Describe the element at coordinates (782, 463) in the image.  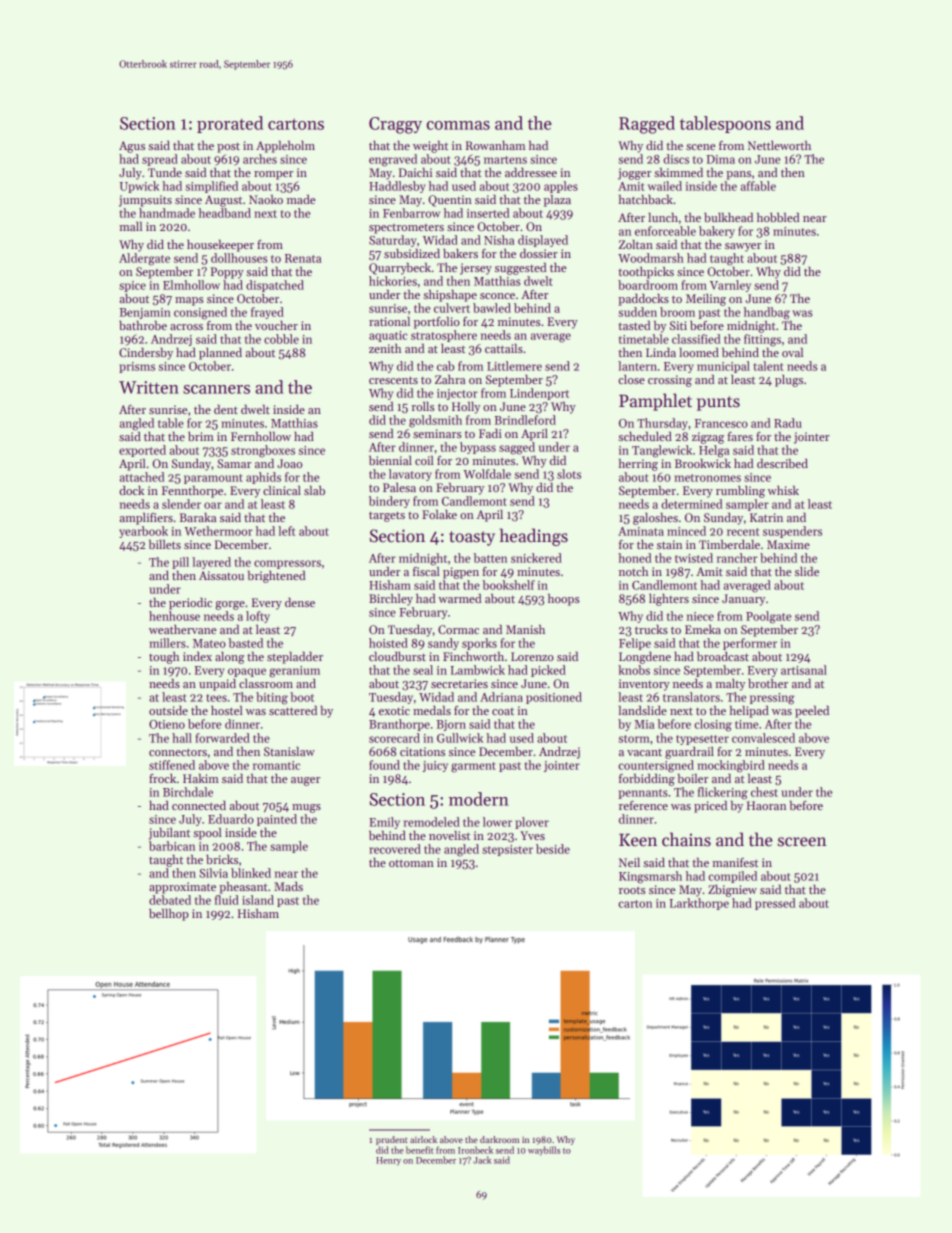
I see `described` at that location.
